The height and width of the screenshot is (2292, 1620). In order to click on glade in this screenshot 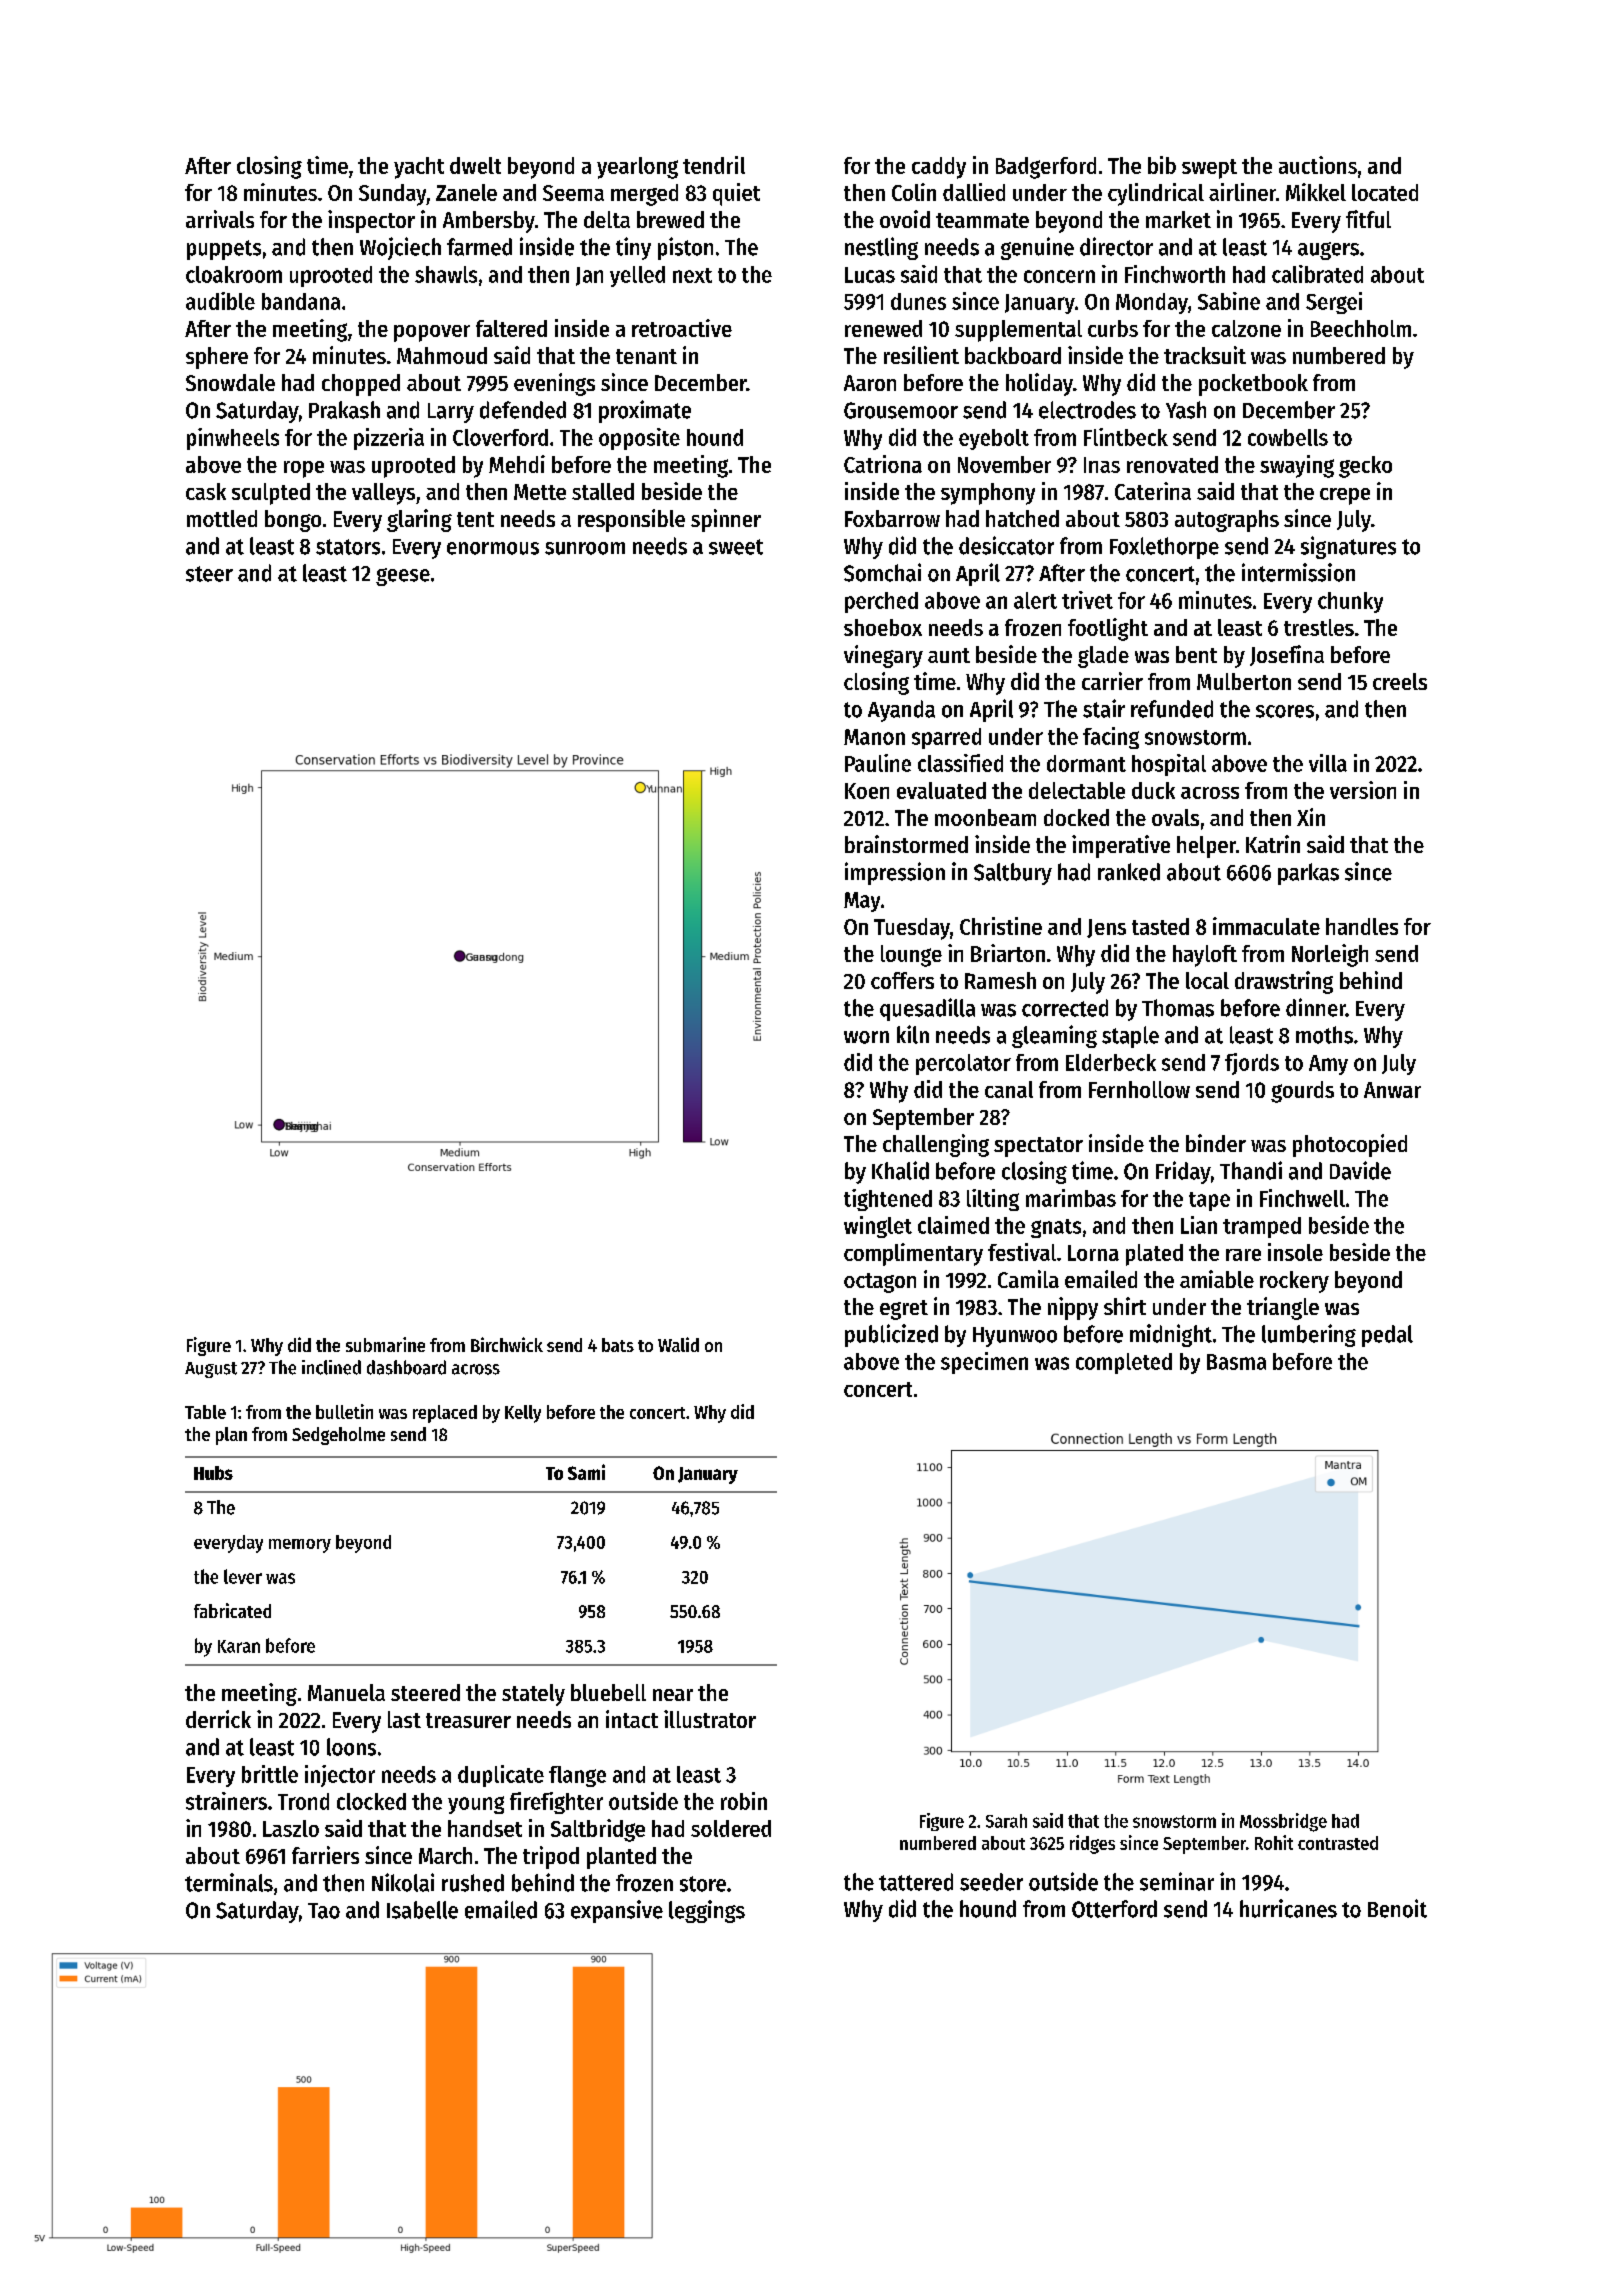, I will do `click(1103, 657)`.
